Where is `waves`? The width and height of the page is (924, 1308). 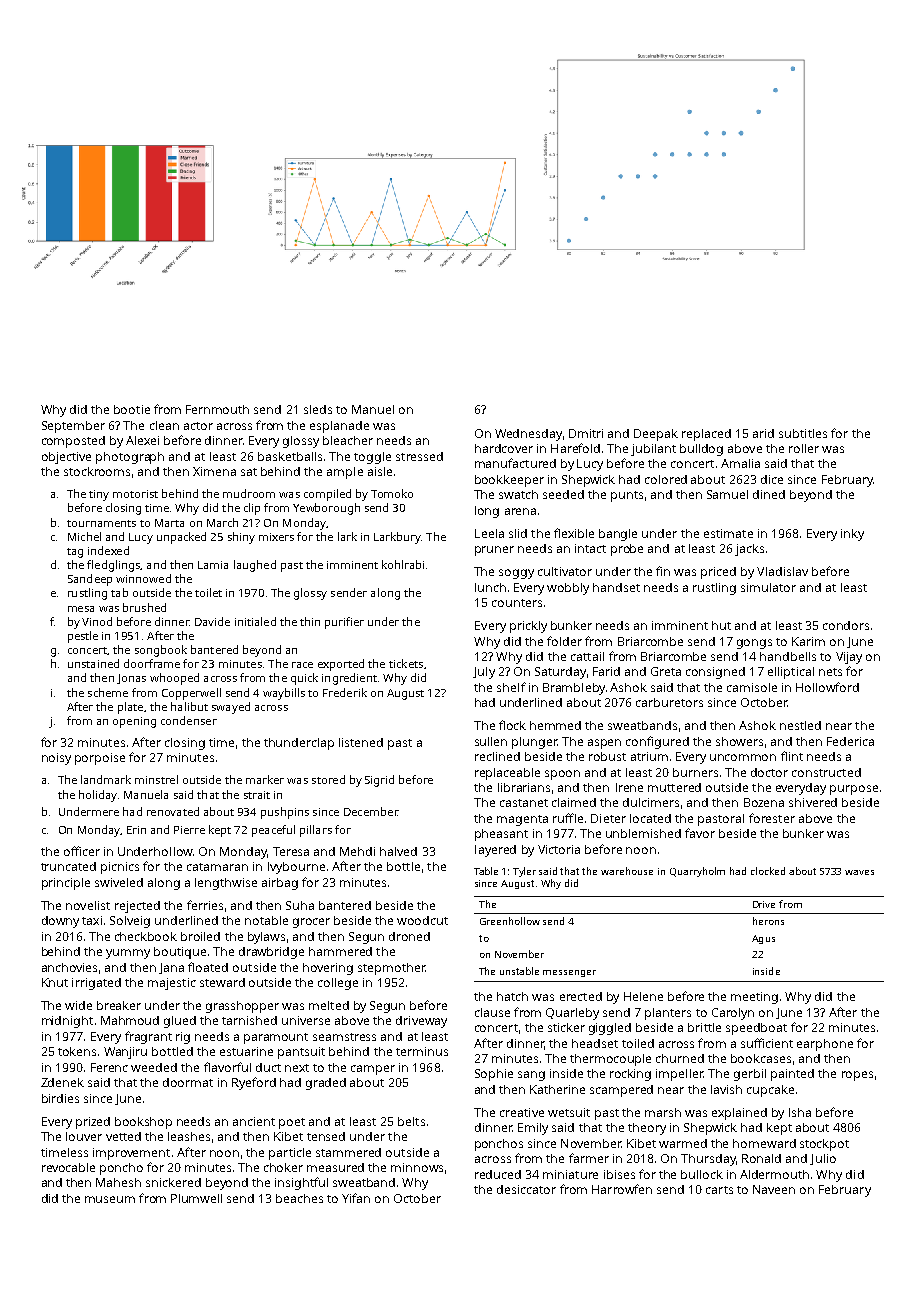
waves is located at coordinates (859, 872).
